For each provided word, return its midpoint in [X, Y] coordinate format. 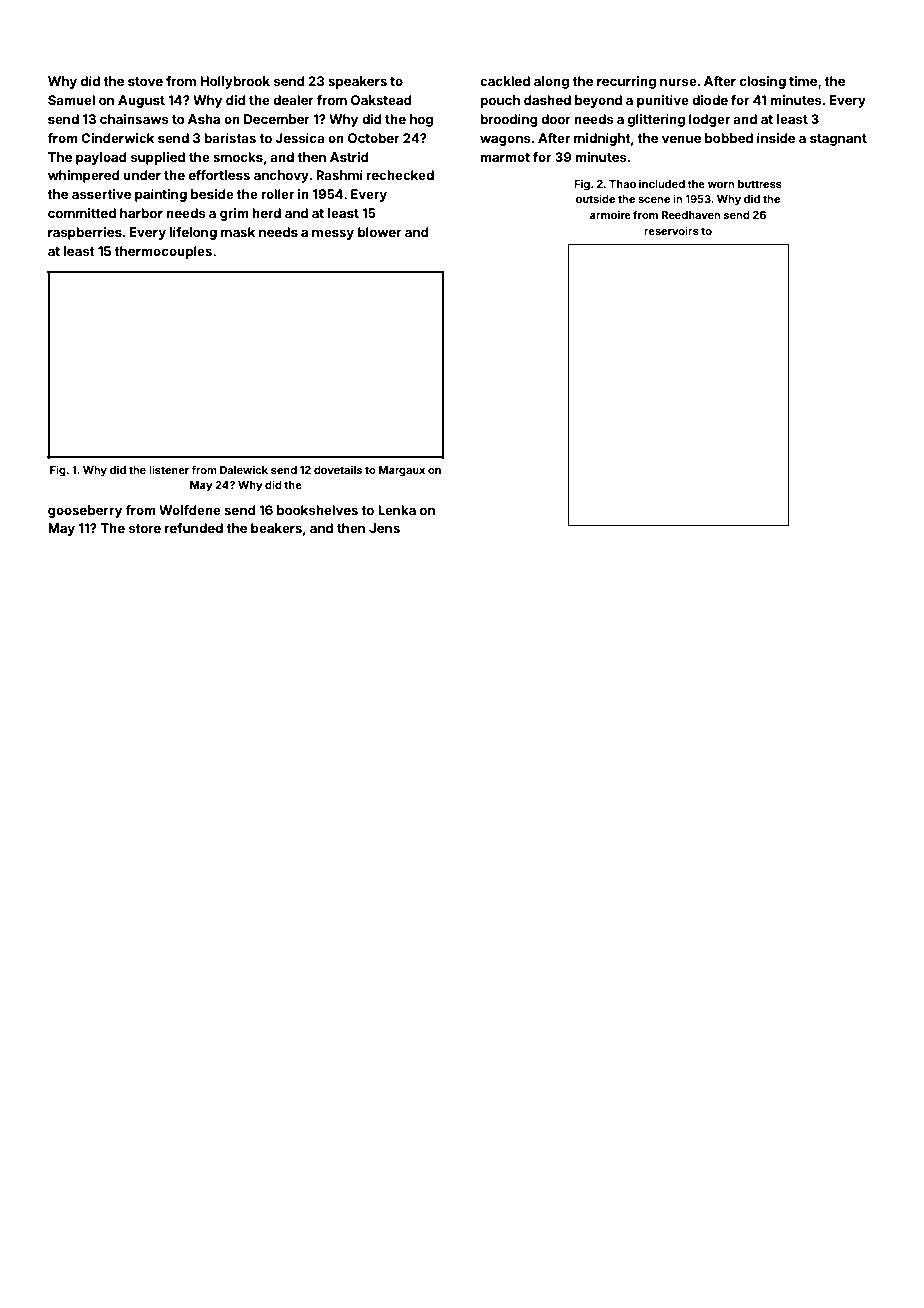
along [551, 82]
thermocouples [163, 252]
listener [169, 469]
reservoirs [671, 230]
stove [145, 81]
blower [380, 232]
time [803, 81]
